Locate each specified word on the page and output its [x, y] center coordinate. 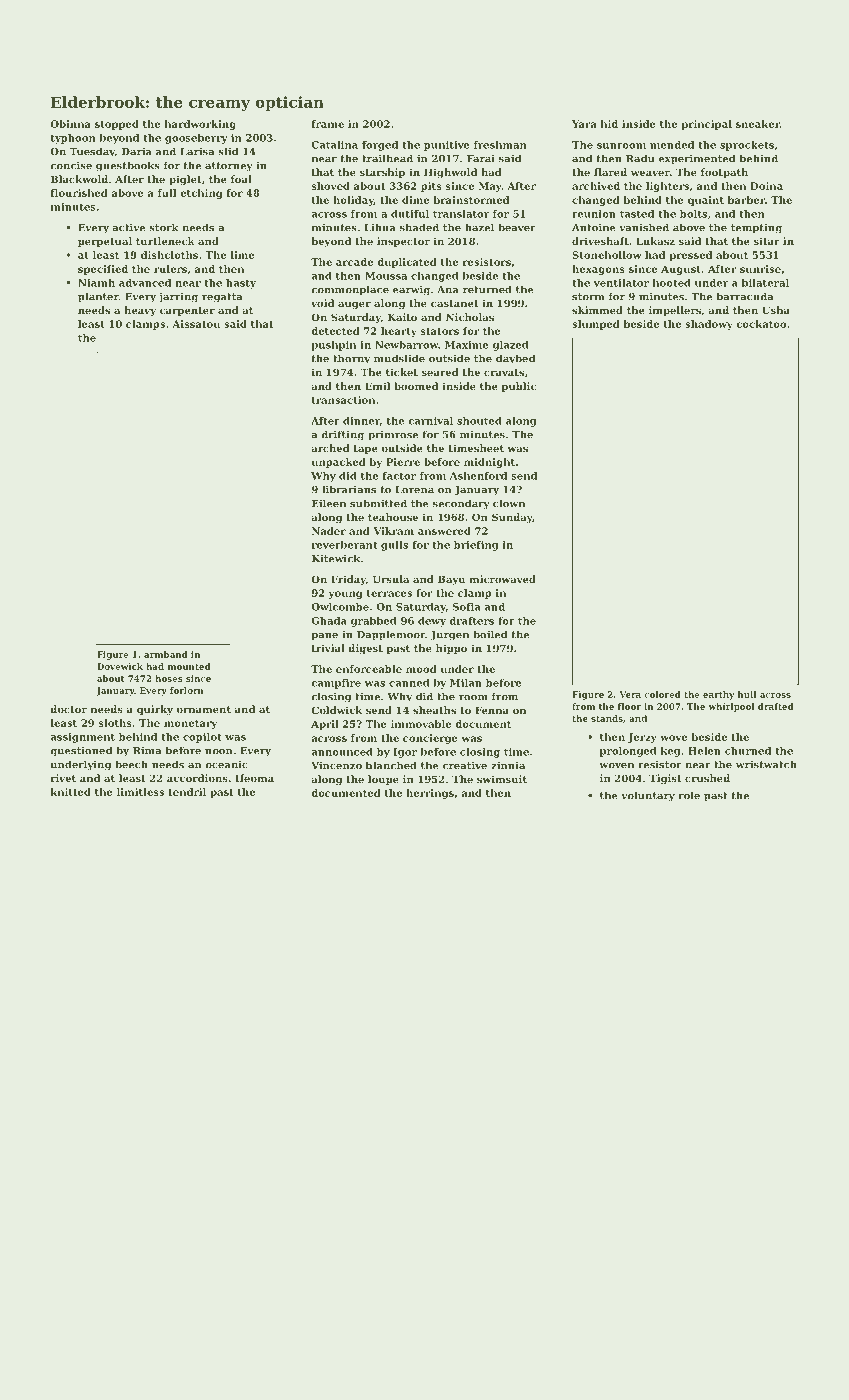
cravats [504, 372]
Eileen [329, 503]
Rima [147, 750]
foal [241, 179]
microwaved [502, 579]
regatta [222, 298]
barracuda [745, 296]
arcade [354, 262]
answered [444, 531]
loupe [383, 780]
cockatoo [761, 324]
